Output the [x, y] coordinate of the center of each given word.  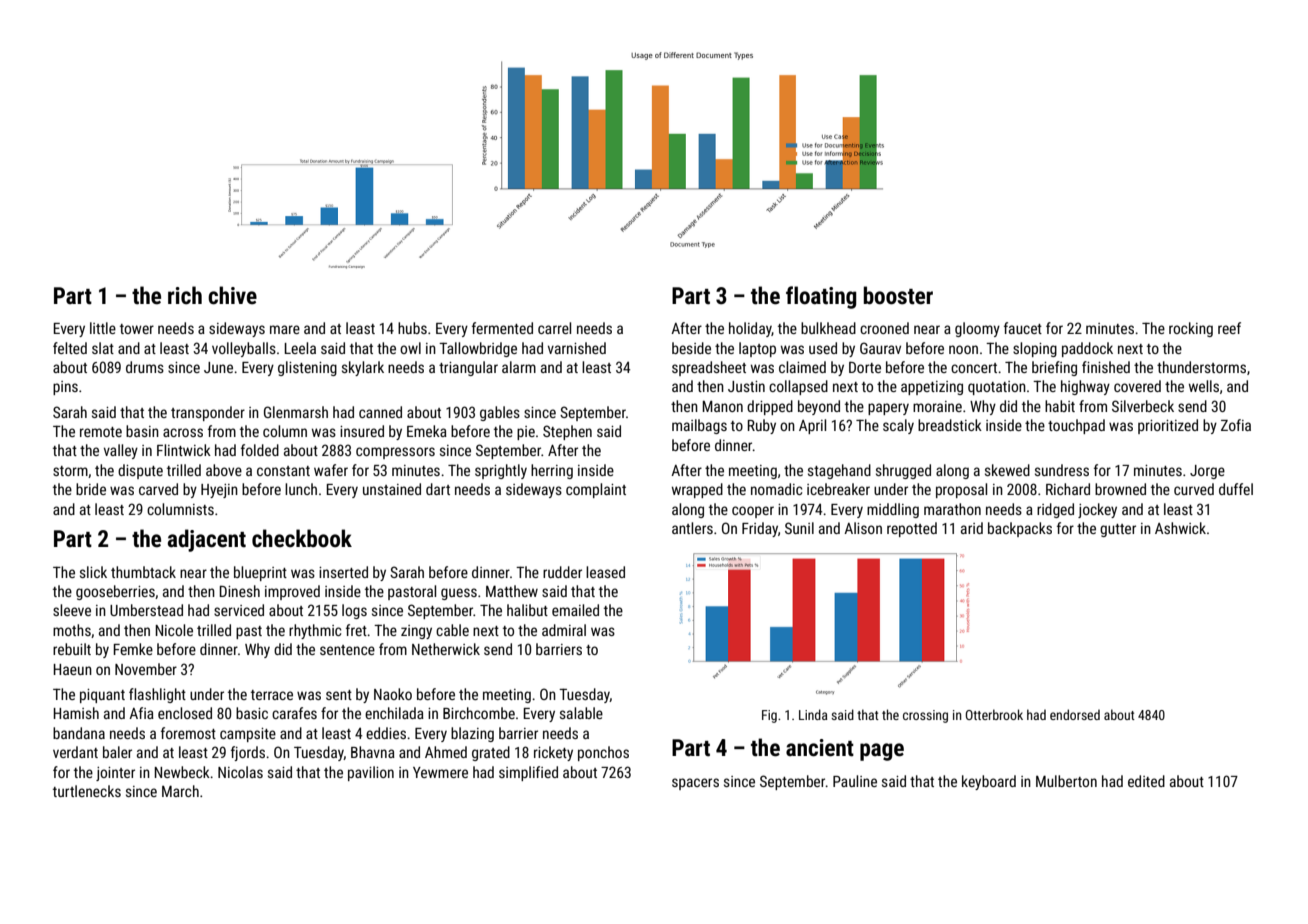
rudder [562, 572]
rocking [1191, 329]
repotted [912, 529]
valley [121, 451]
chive [232, 295]
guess [459, 594]
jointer [115, 774]
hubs [412, 328]
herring [552, 471]
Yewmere [440, 772]
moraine [937, 406]
